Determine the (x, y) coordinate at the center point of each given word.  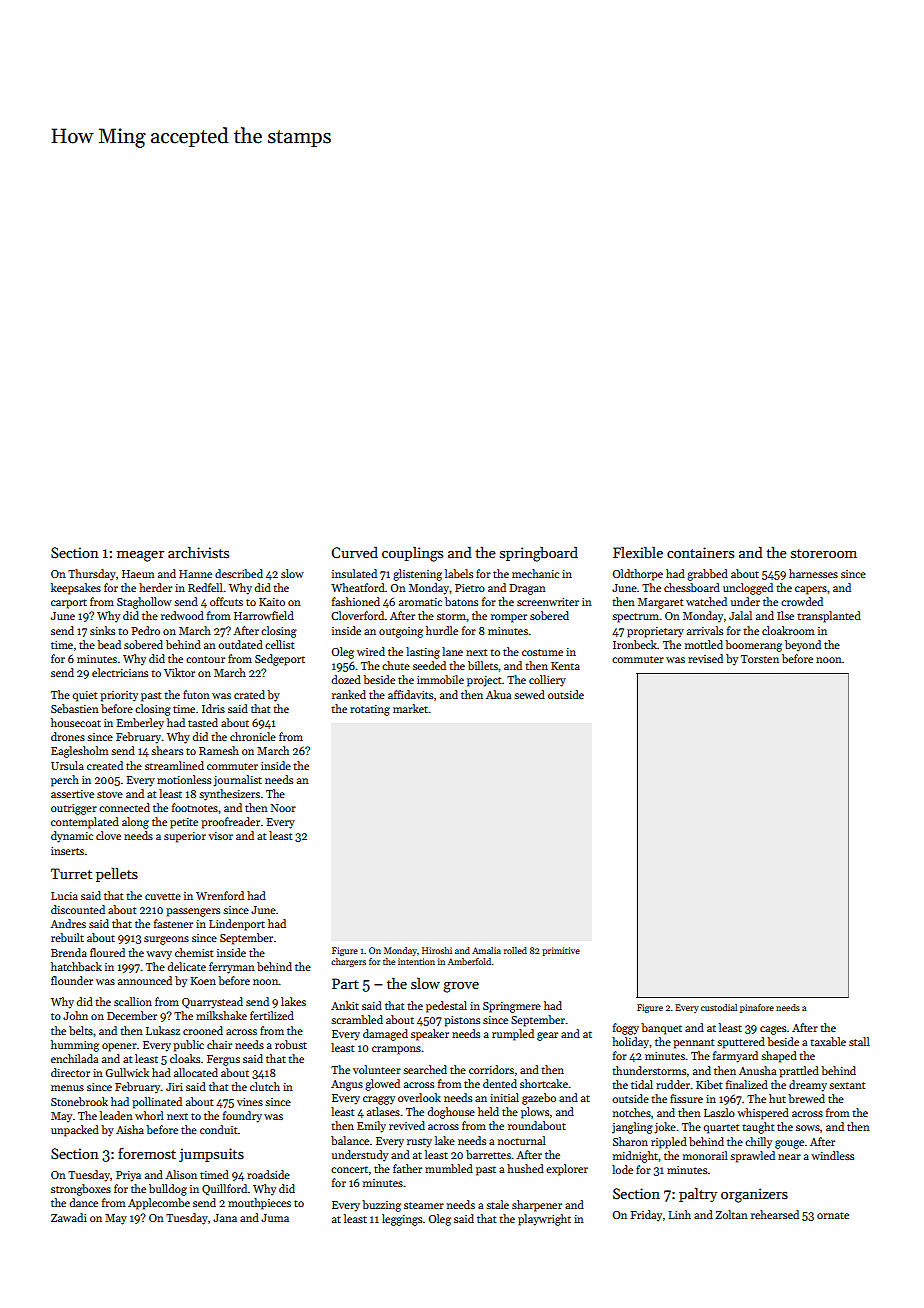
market (411, 708)
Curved (354, 552)
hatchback (76, 966)
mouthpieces (259, 1204)
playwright (544, 1220)
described (239, 573)
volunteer (377, 1069)
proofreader (230, 823)
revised (705, 658)
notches (632, 1112)
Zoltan (731, 1214)
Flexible (638, 552)
